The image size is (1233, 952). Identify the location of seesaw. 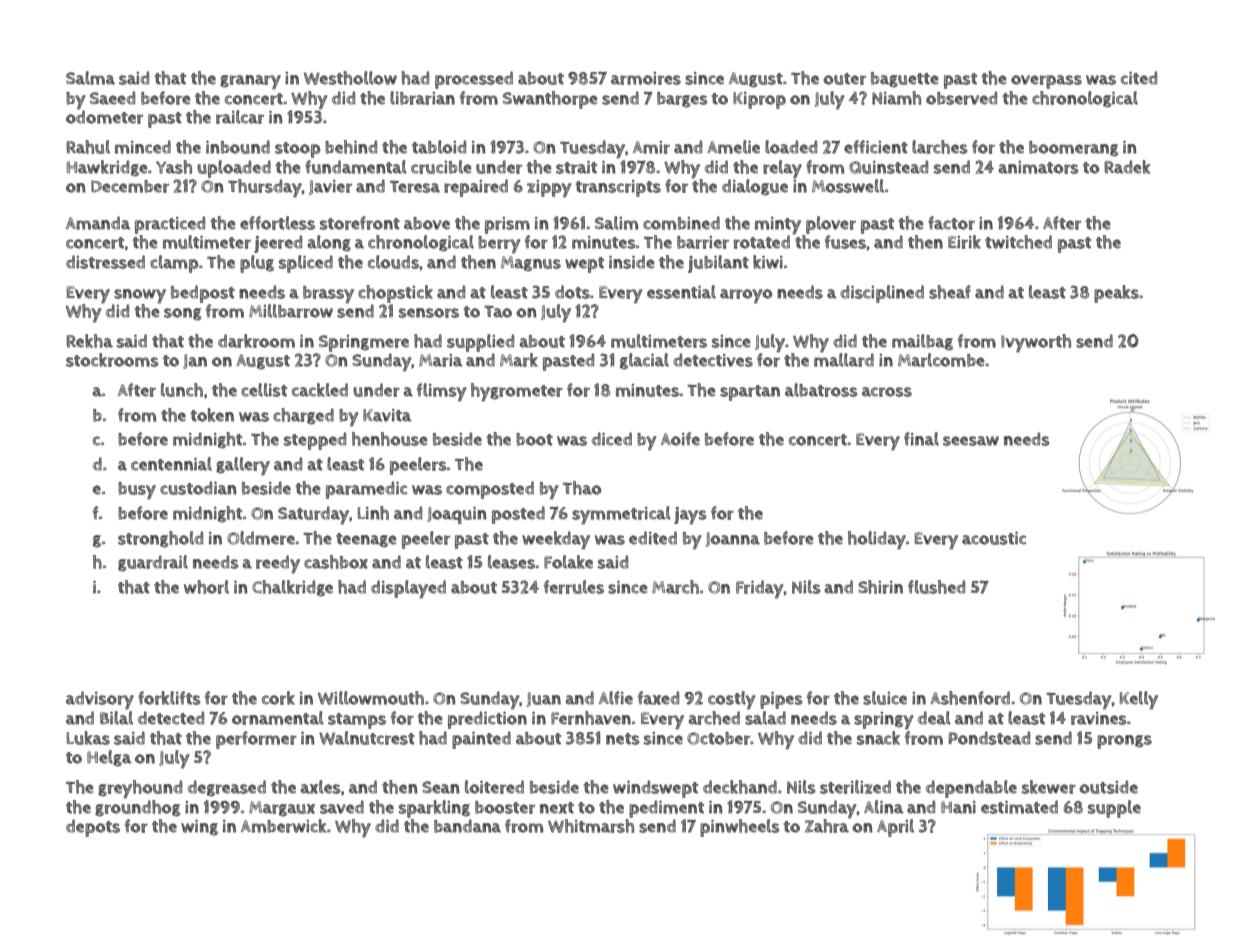
(971, 441).
